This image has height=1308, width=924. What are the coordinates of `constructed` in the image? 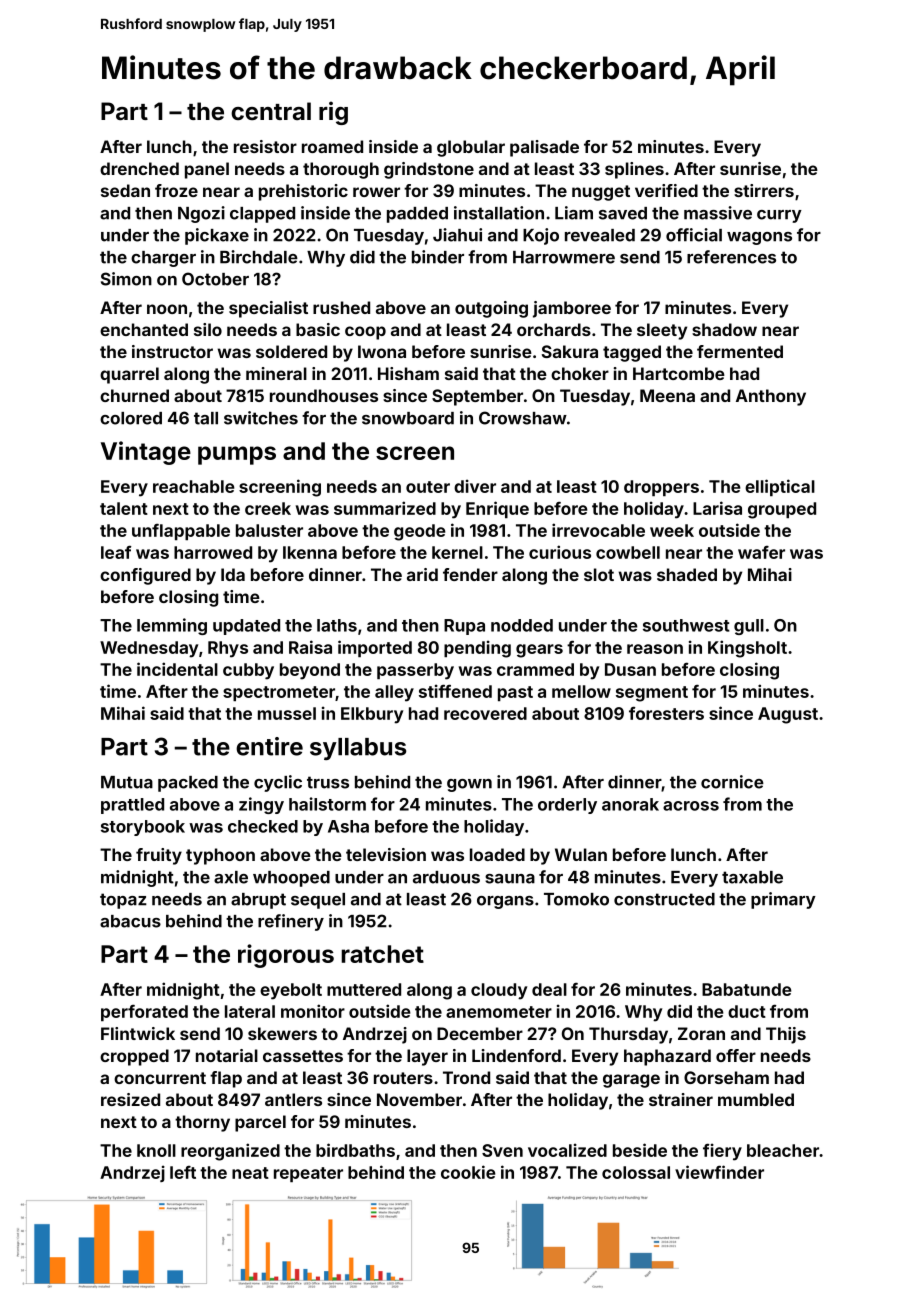 It's located at (664, 899).
